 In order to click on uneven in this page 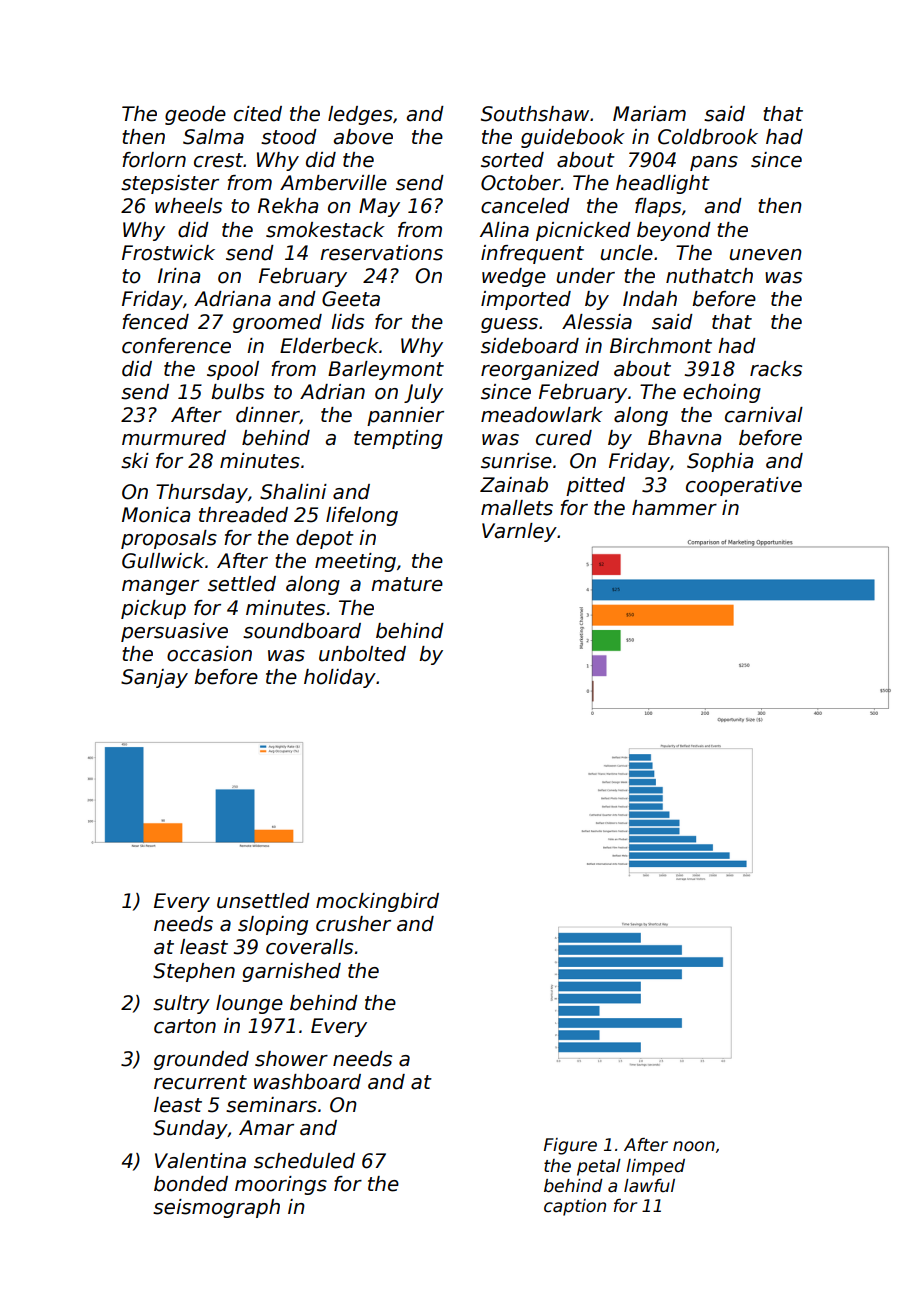, I will do `click(765, 255)`.
